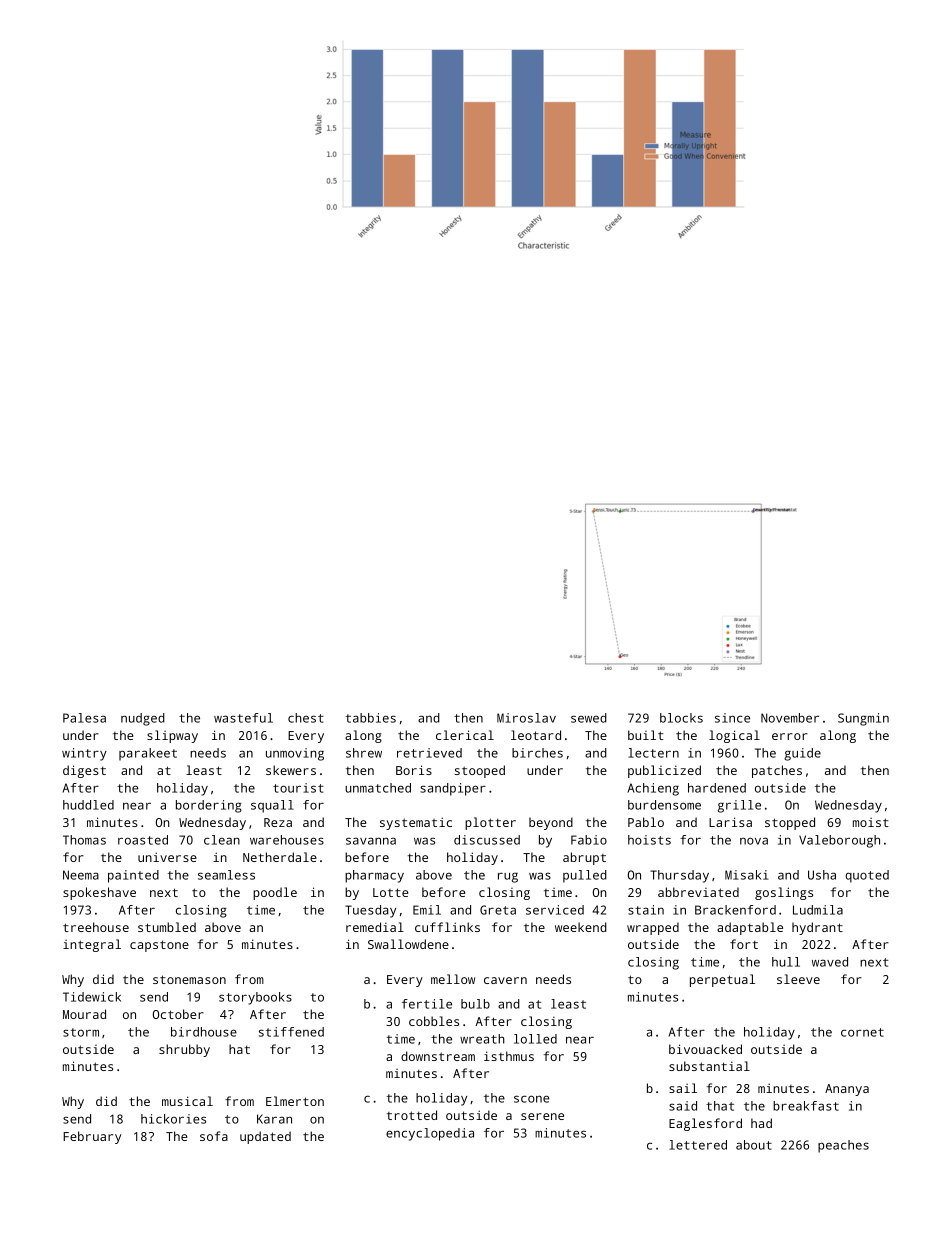  What do you see at coordinates (414, 770) in the image?
I see `Boris` at bounding box center [414, 770].
